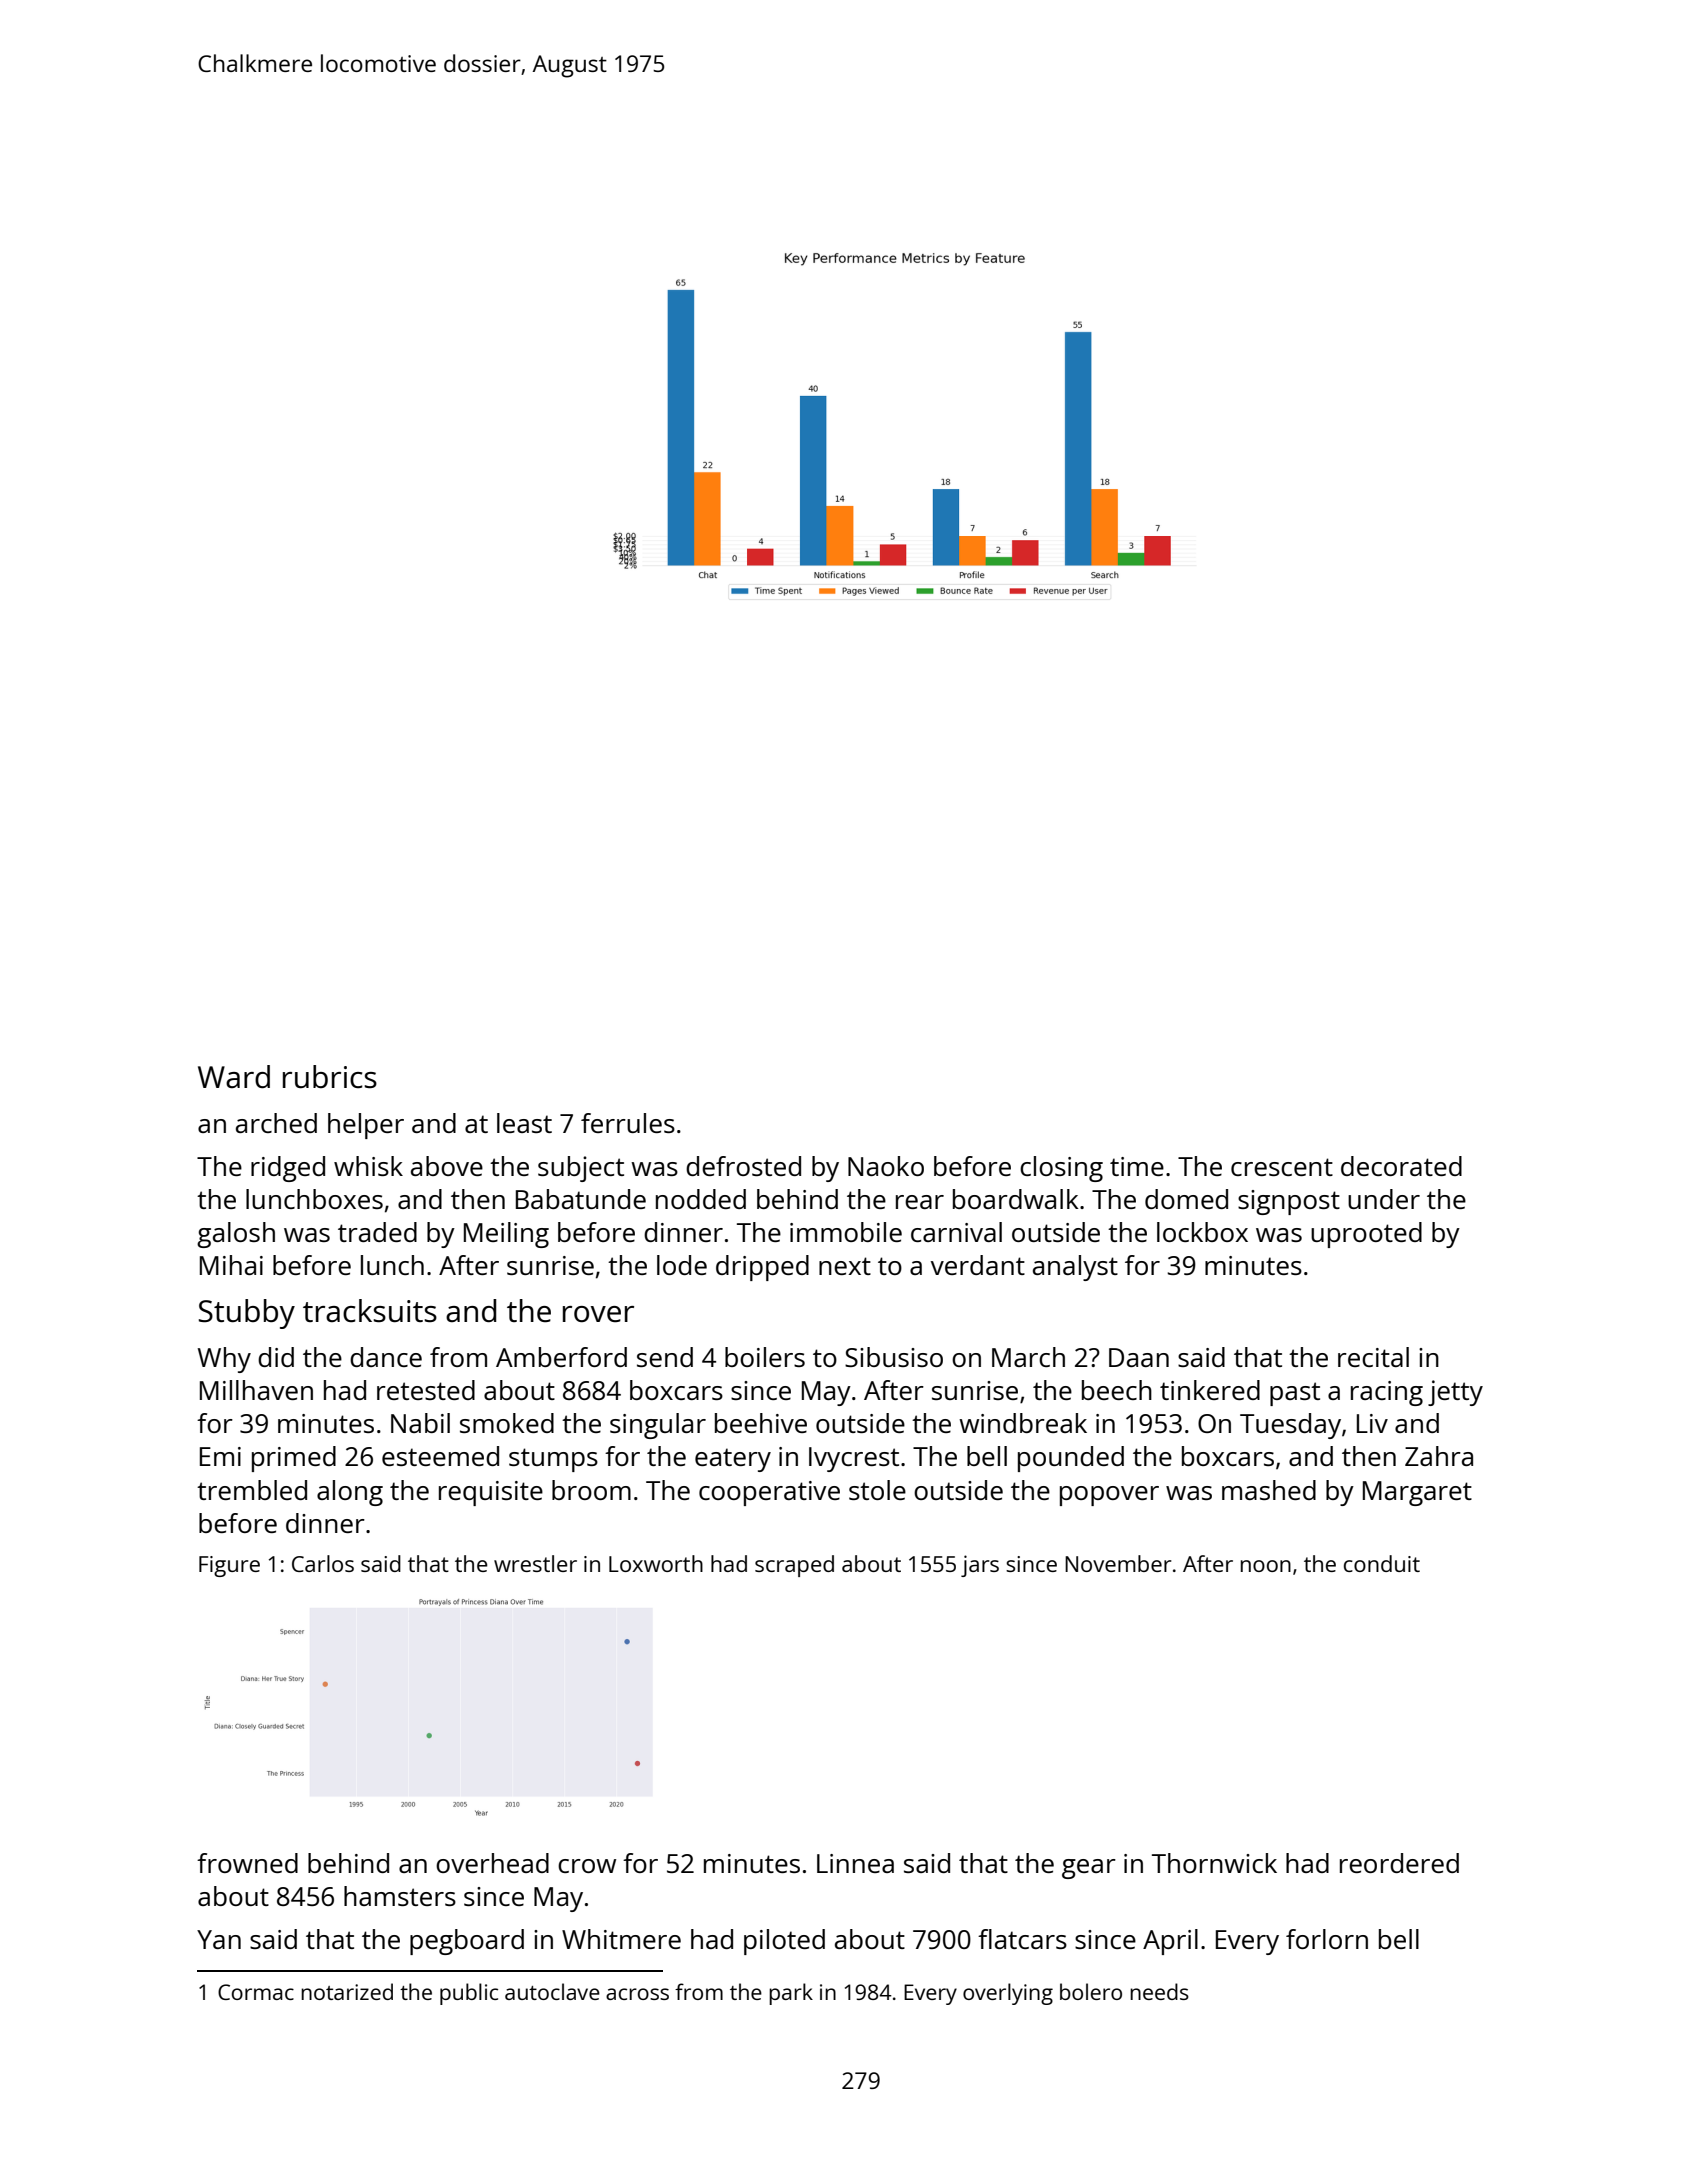 The image size is (1683, 2178). What do you see at coordinates (1384, 1199) in the image?
I see `under` at bounding box center [1384, 1199].
